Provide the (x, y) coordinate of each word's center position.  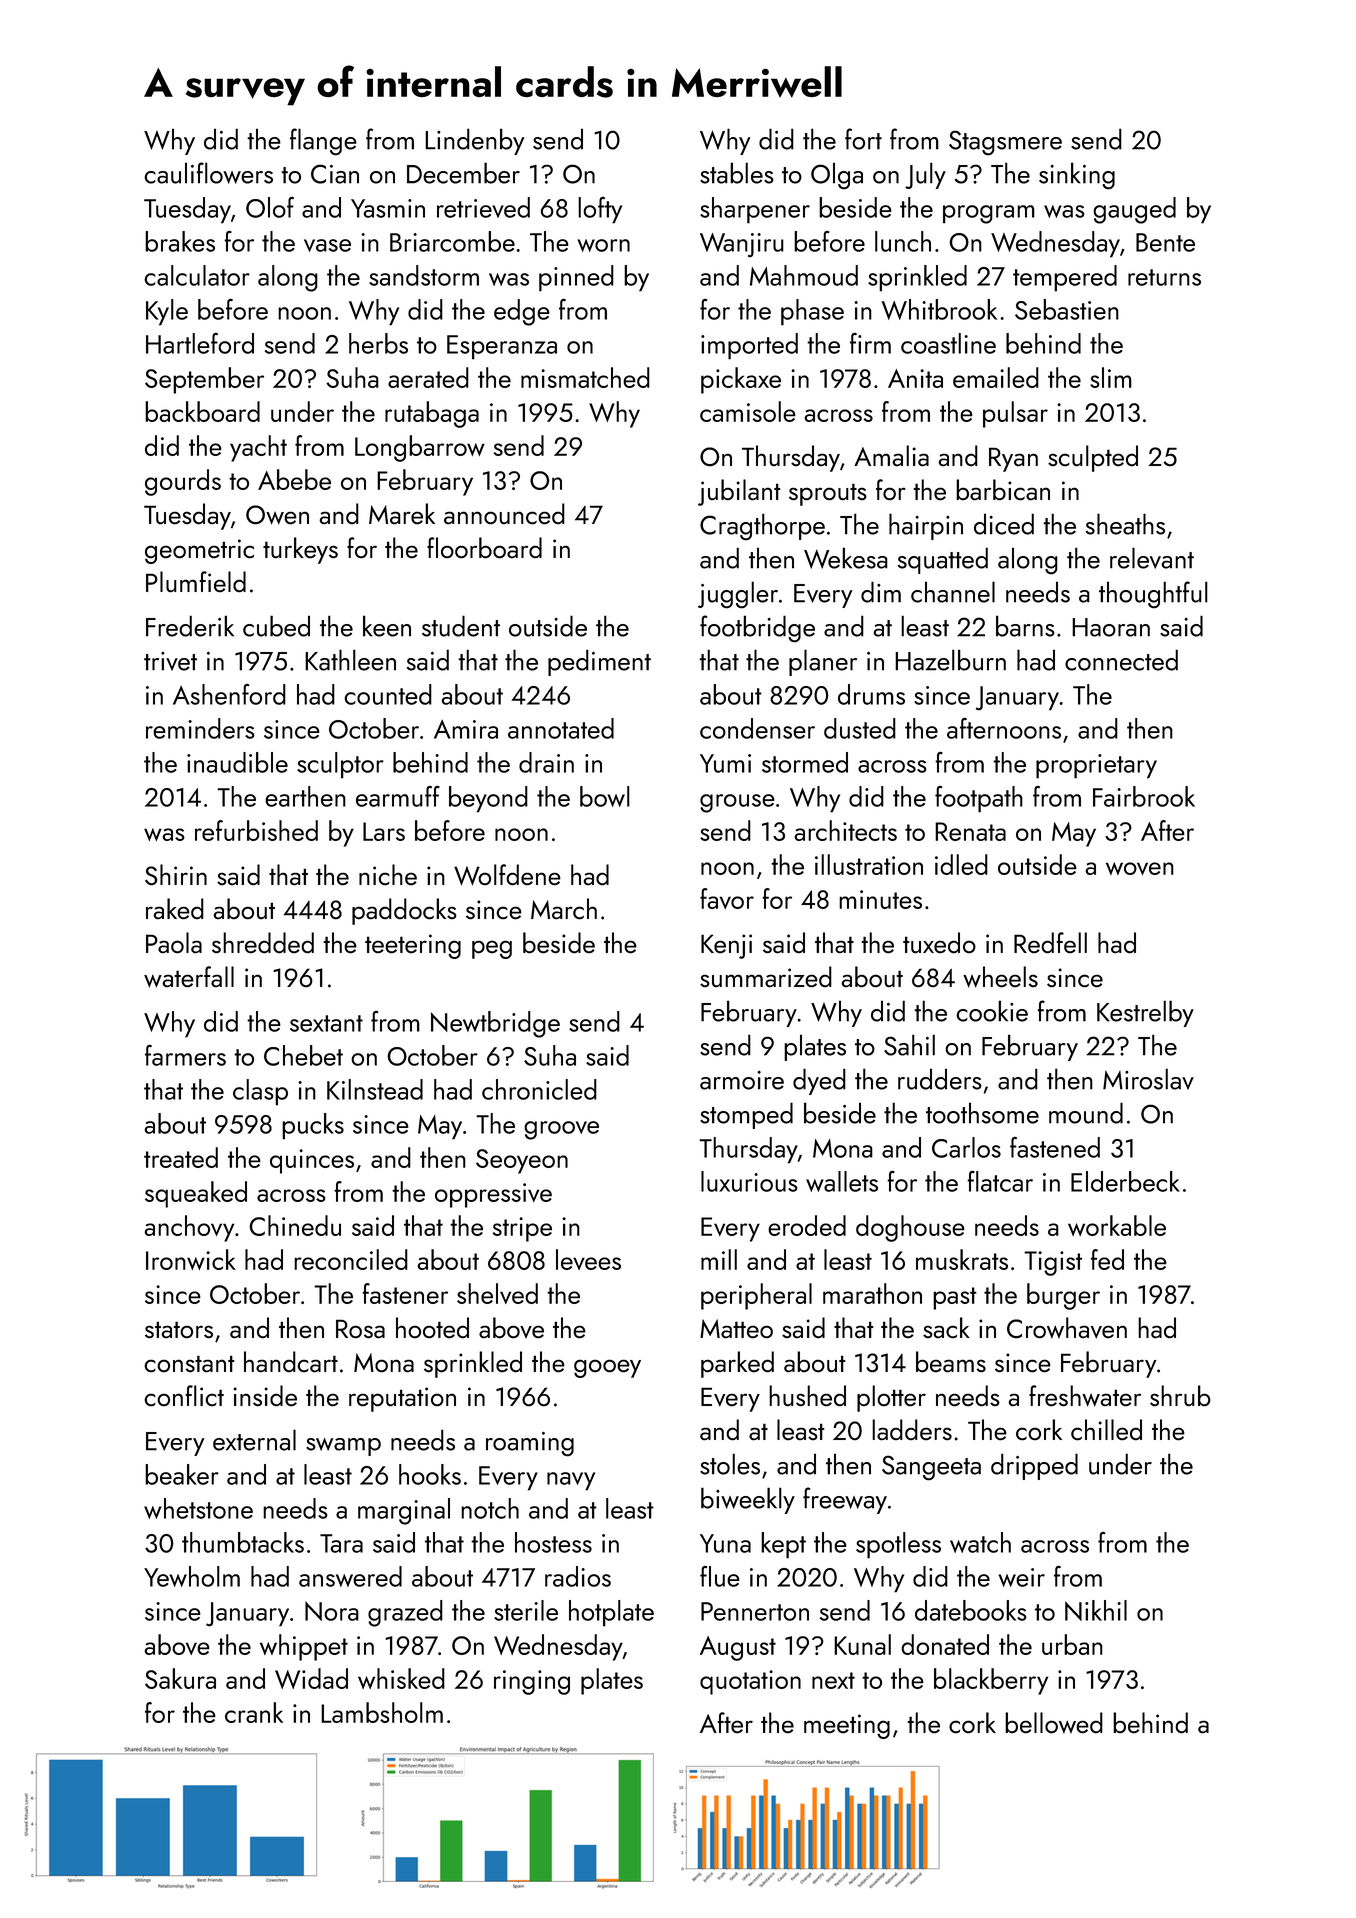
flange (323, 141)
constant (189, 1363)
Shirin (176, 874)
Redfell (1050, 942)
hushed (807, 1395)
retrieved (483, 207)
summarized (766, 976)
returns (1164, 277)
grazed (405, 1613)
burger (1063, 1296)
